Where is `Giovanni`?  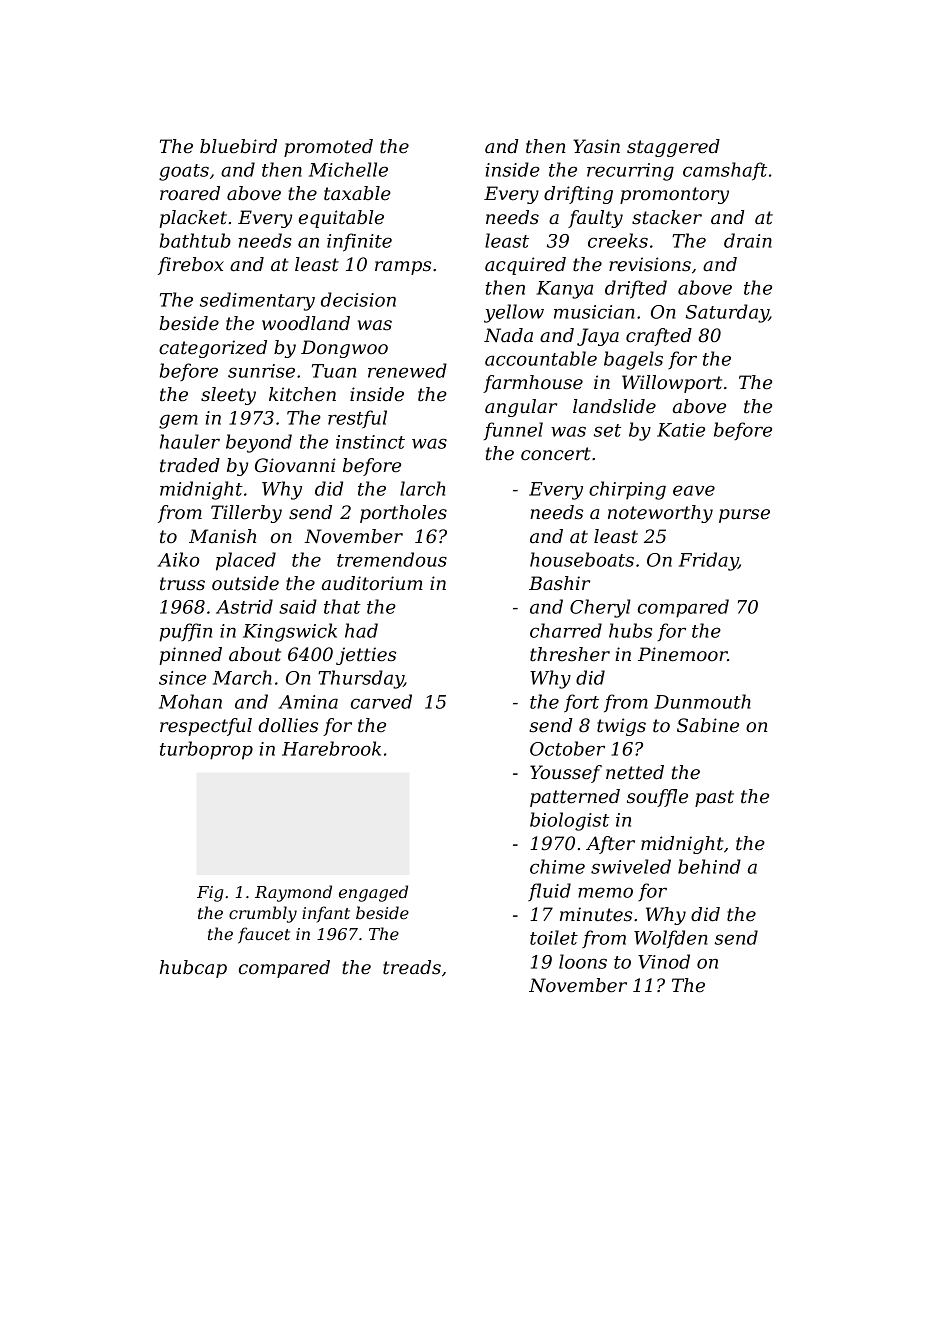 Giovanni is located at coordinates (295, 465).
